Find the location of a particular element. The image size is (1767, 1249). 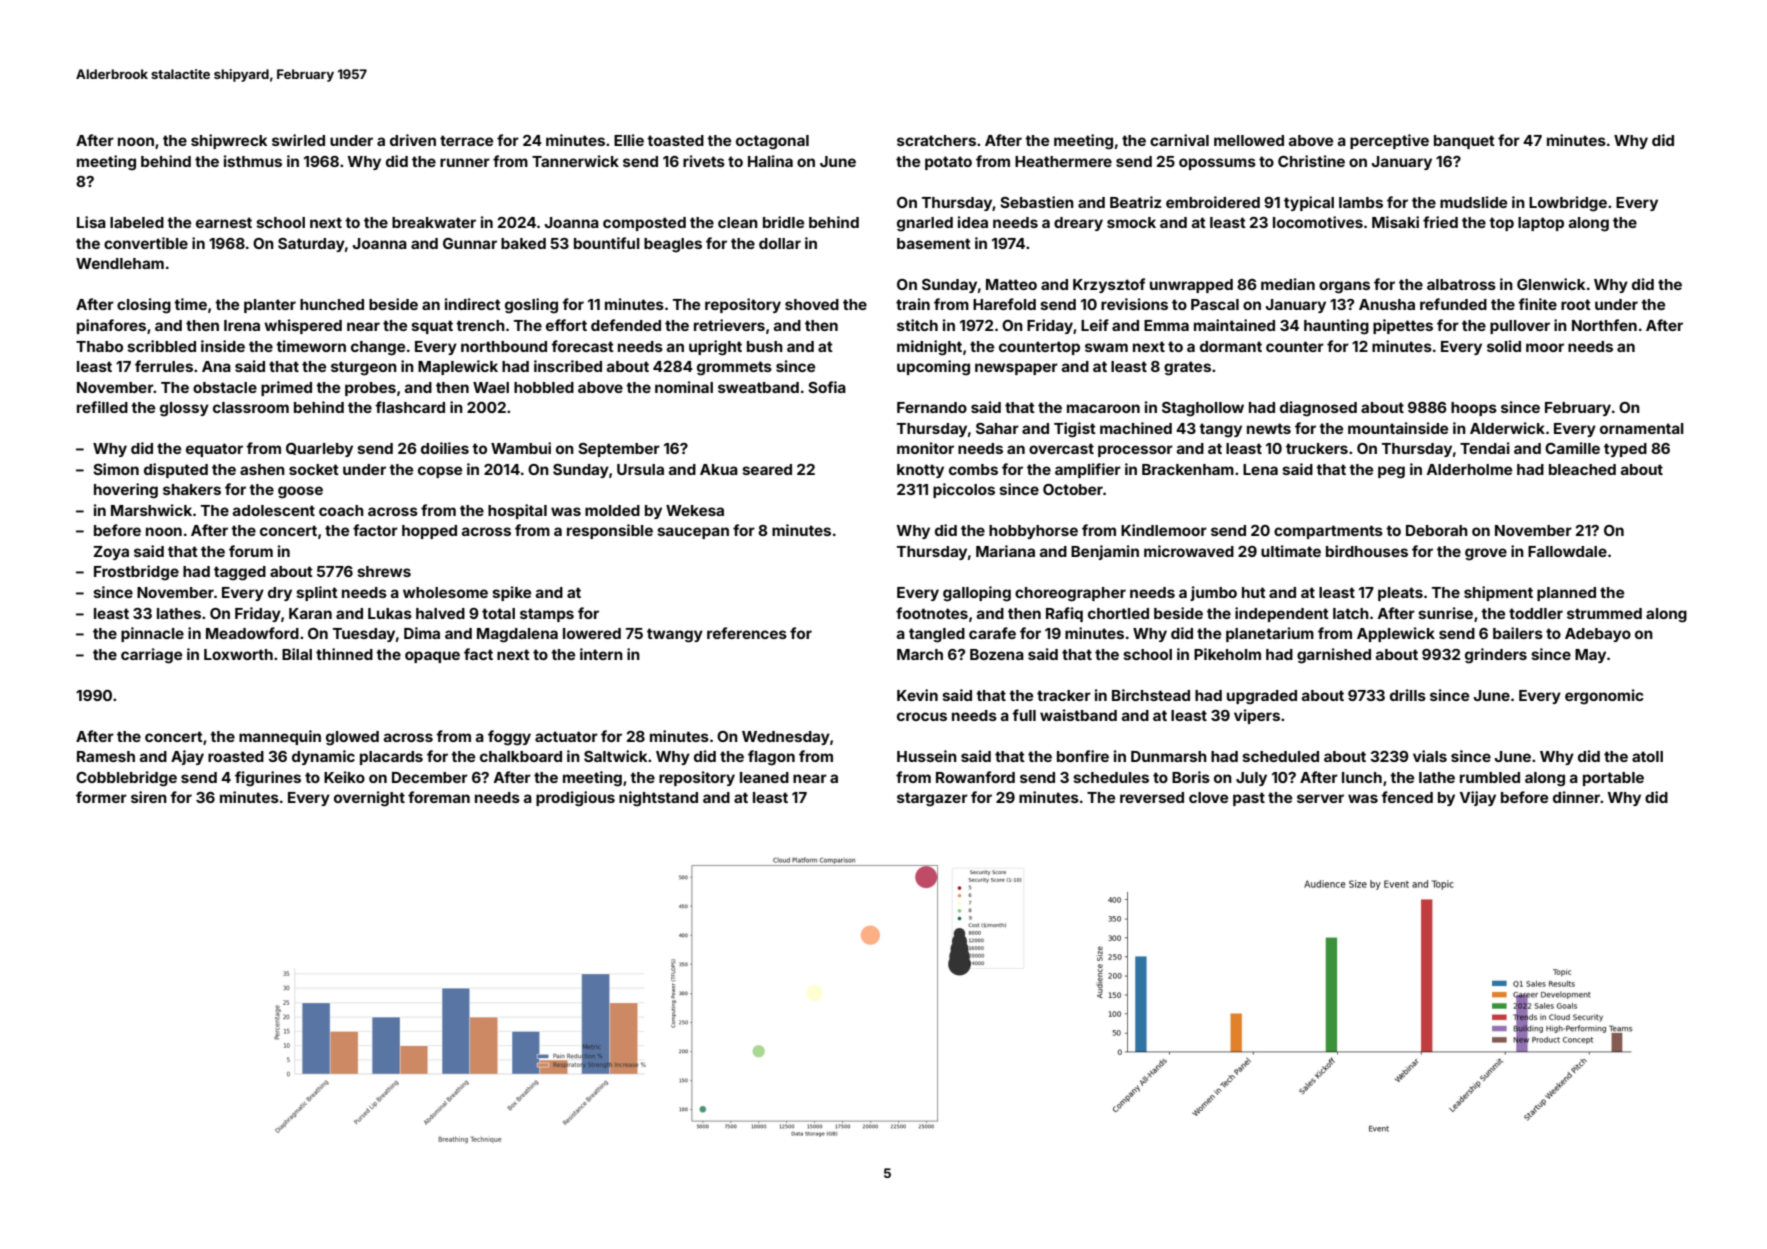

compartments is located at coordinates (1328, 532).
